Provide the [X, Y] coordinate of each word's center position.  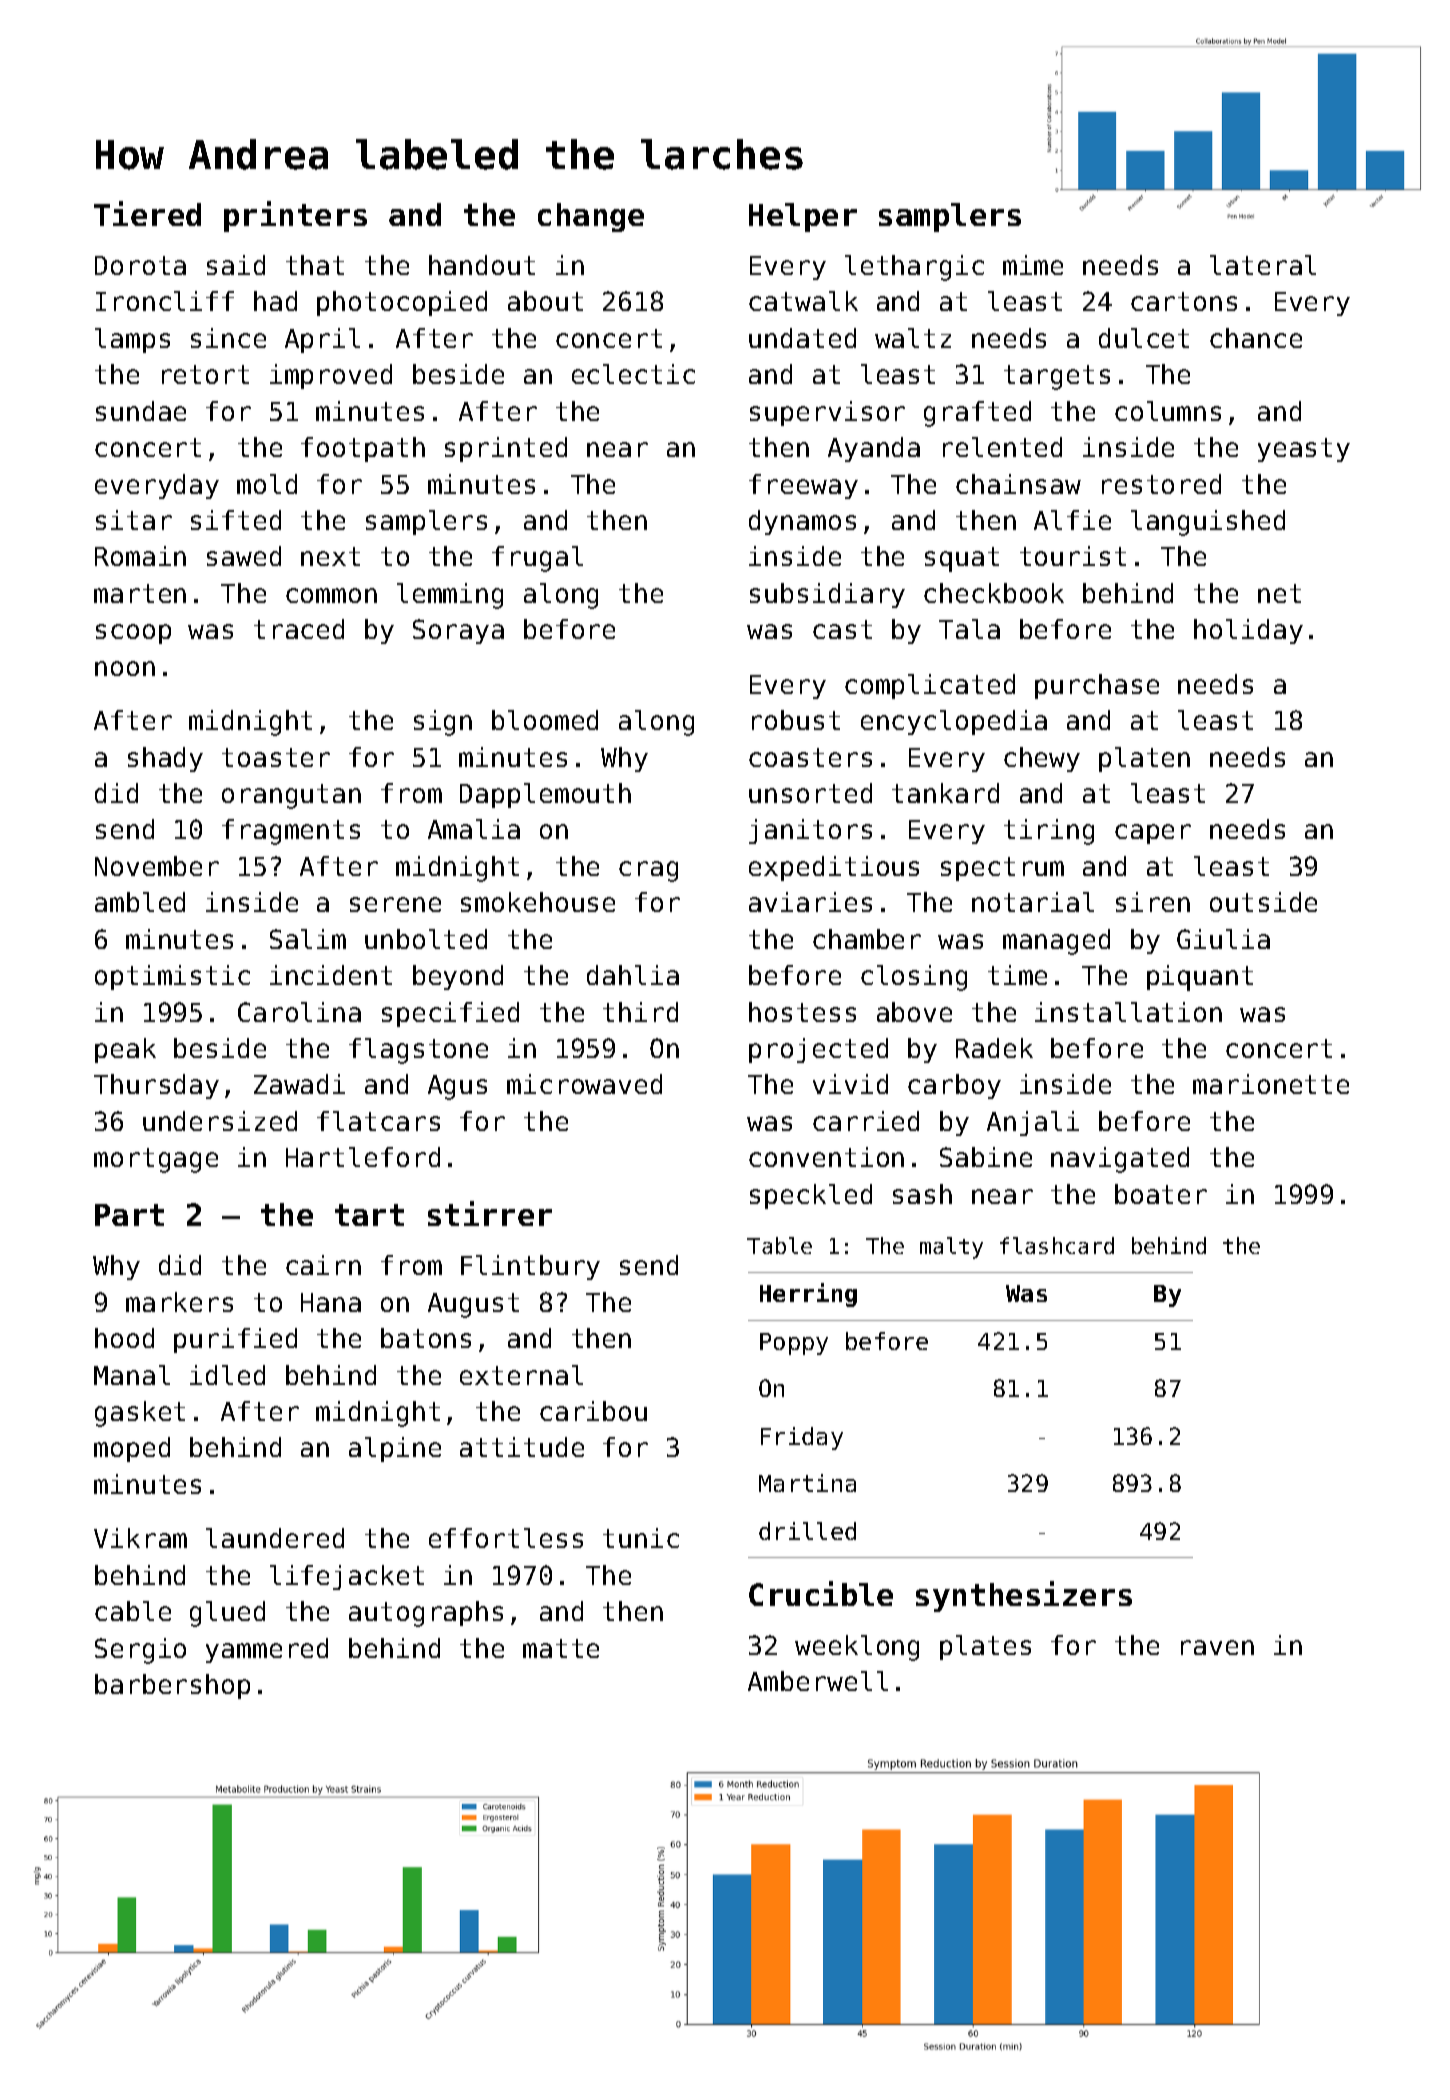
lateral [1263, 265]
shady [165, 759]
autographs [426, 1614]
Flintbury [530, 1267]
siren [1153, 902]
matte [561, 1648]
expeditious [834, 868]
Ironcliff [165, 301]
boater [1161, 1194]
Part [129, 1215]
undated [802, 338]
